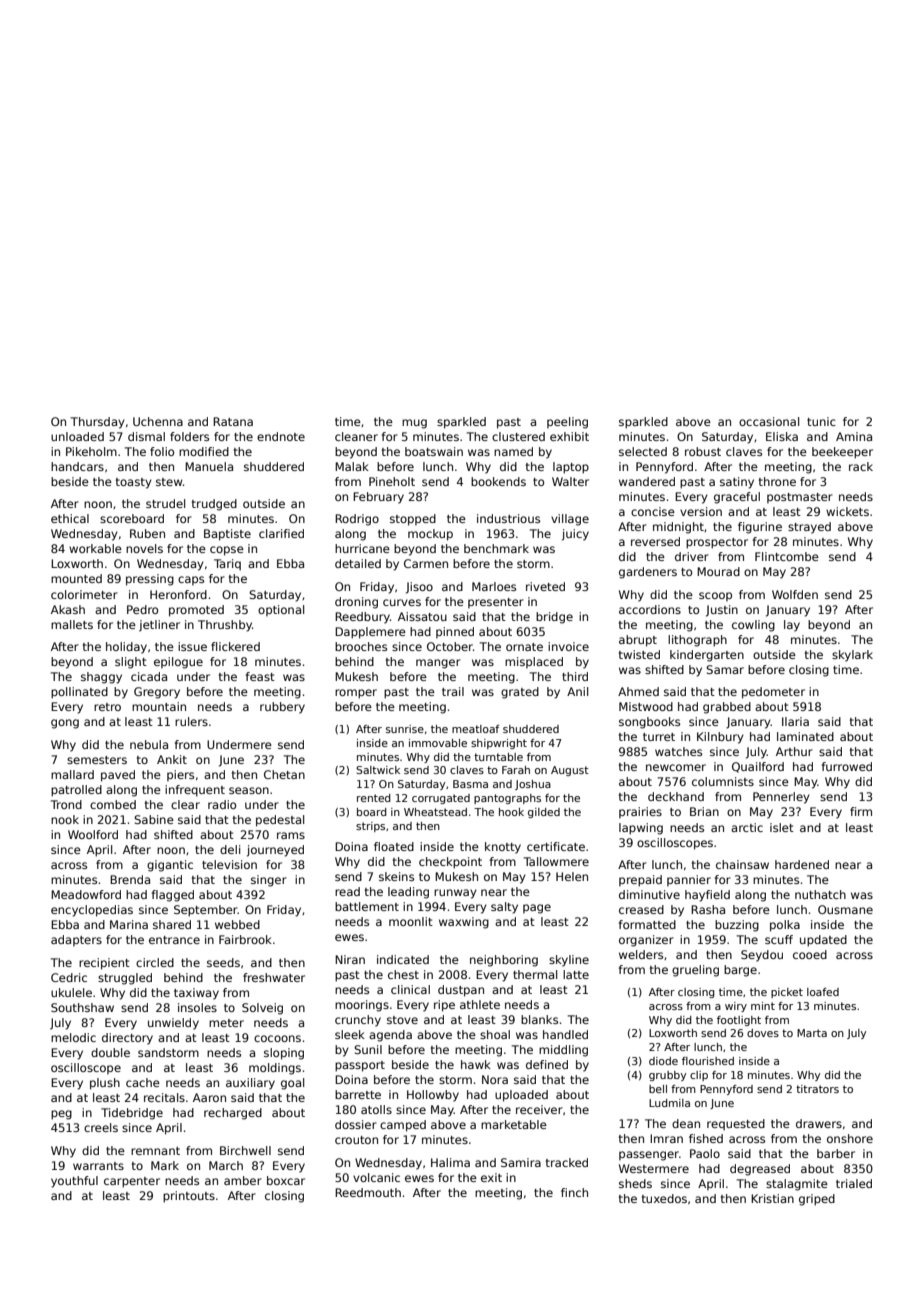  I want to click on Brian, so click(704, 811).
